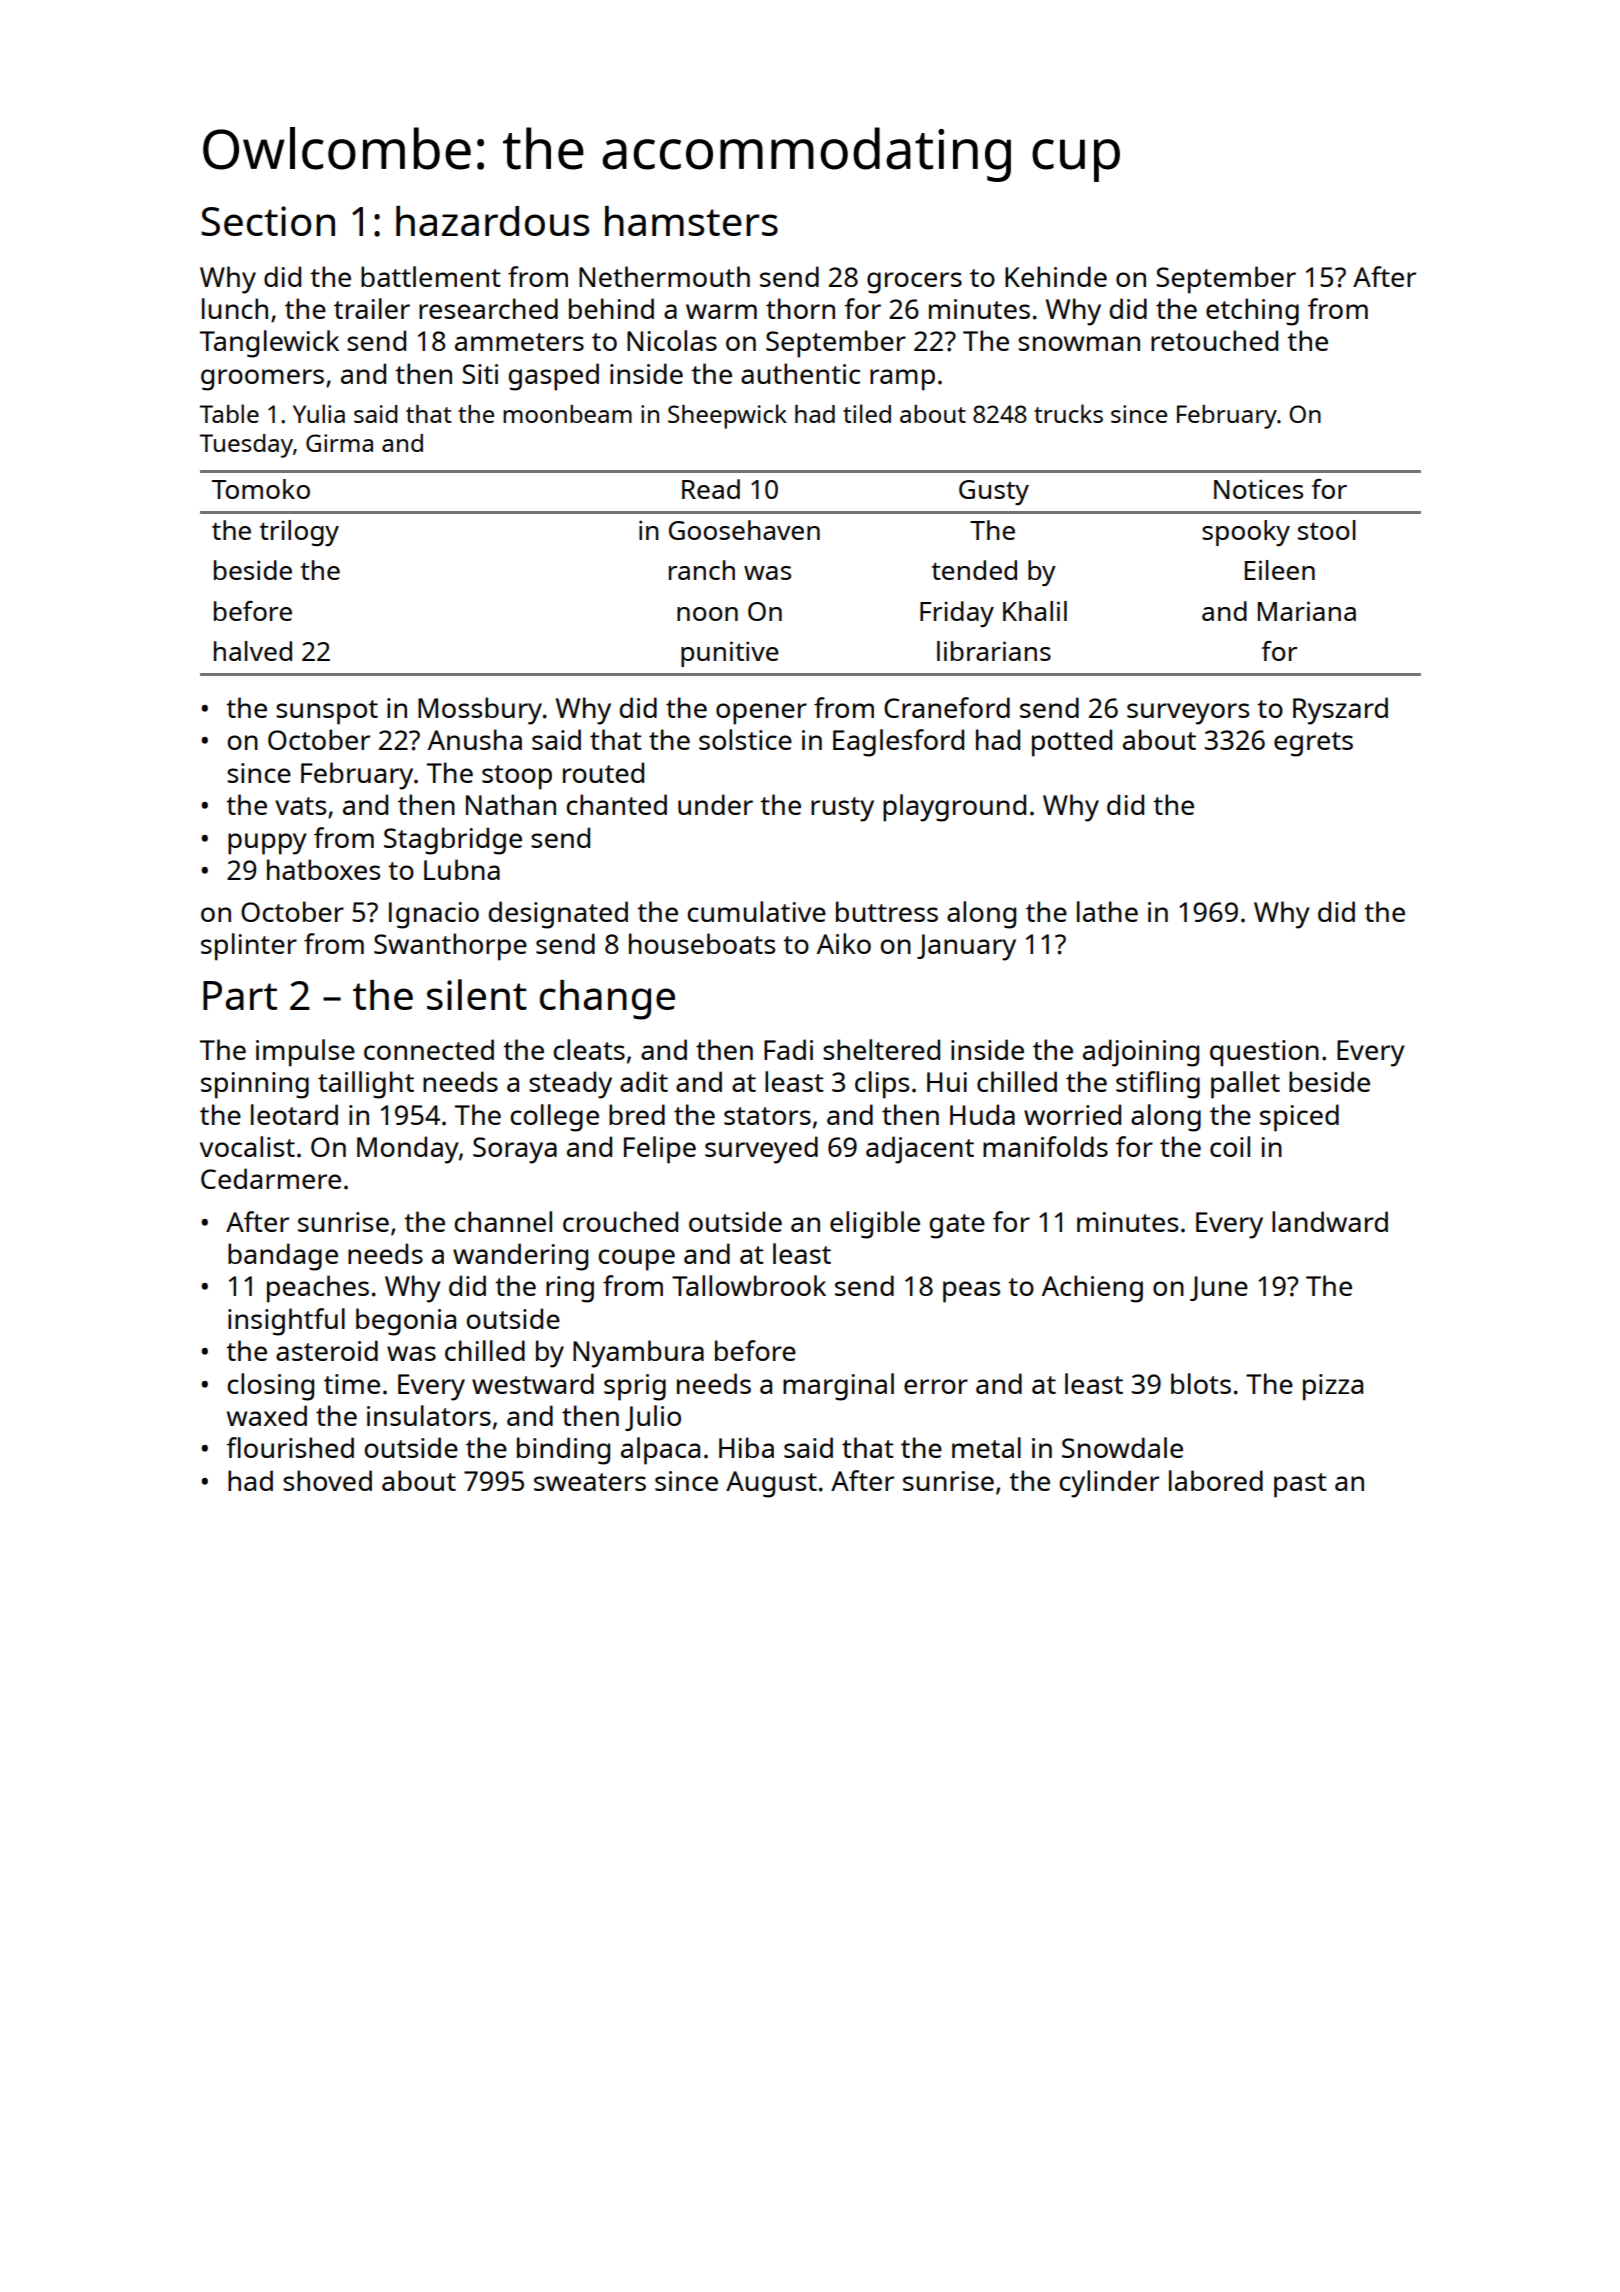 The height and width of the screenshot is (2292, 1620). Describe the element at coordinates (240, 995) in the screenshot. I see `Part` at that location.
